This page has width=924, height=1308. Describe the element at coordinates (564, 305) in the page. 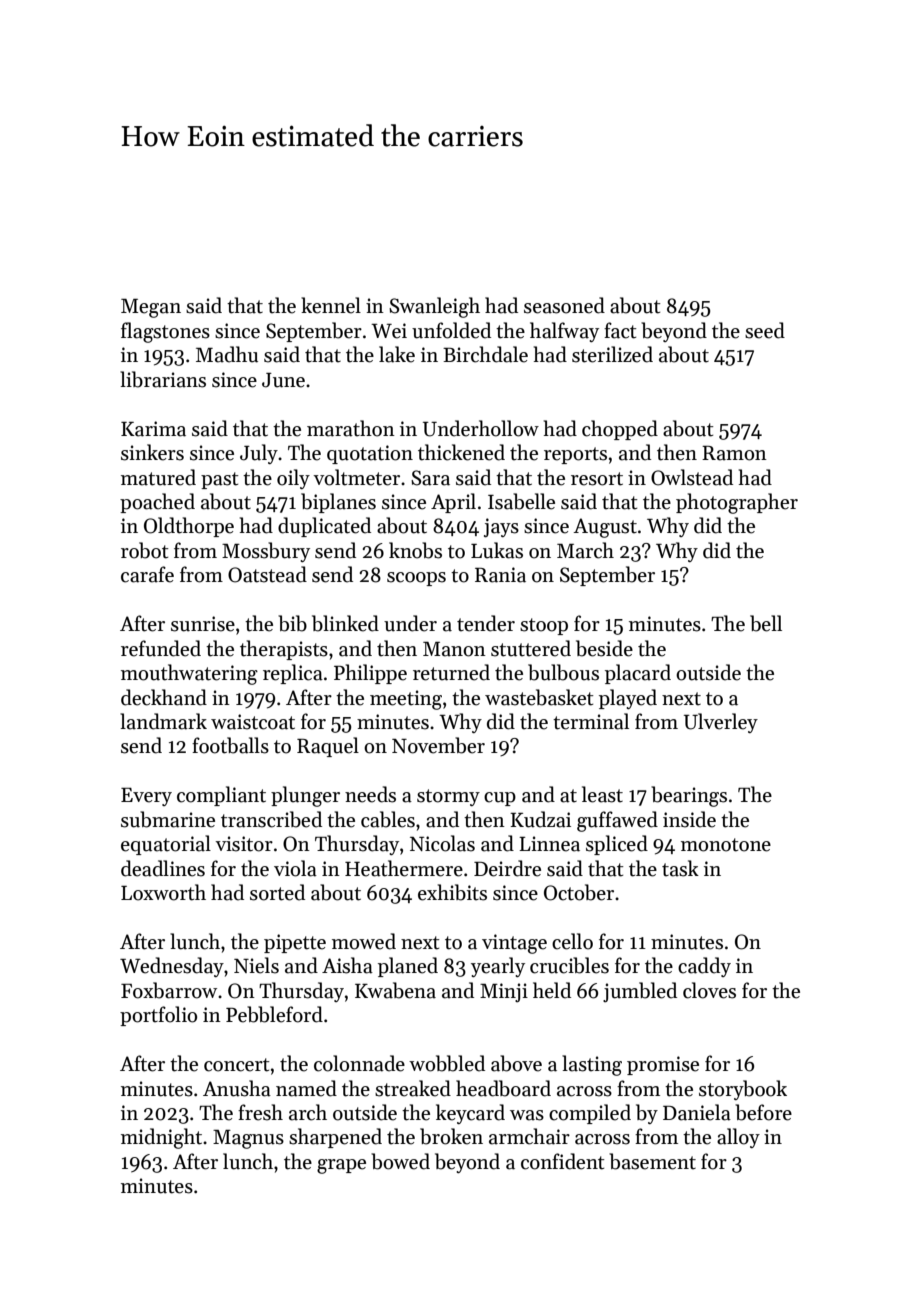

I see `seasoned` at that location.
